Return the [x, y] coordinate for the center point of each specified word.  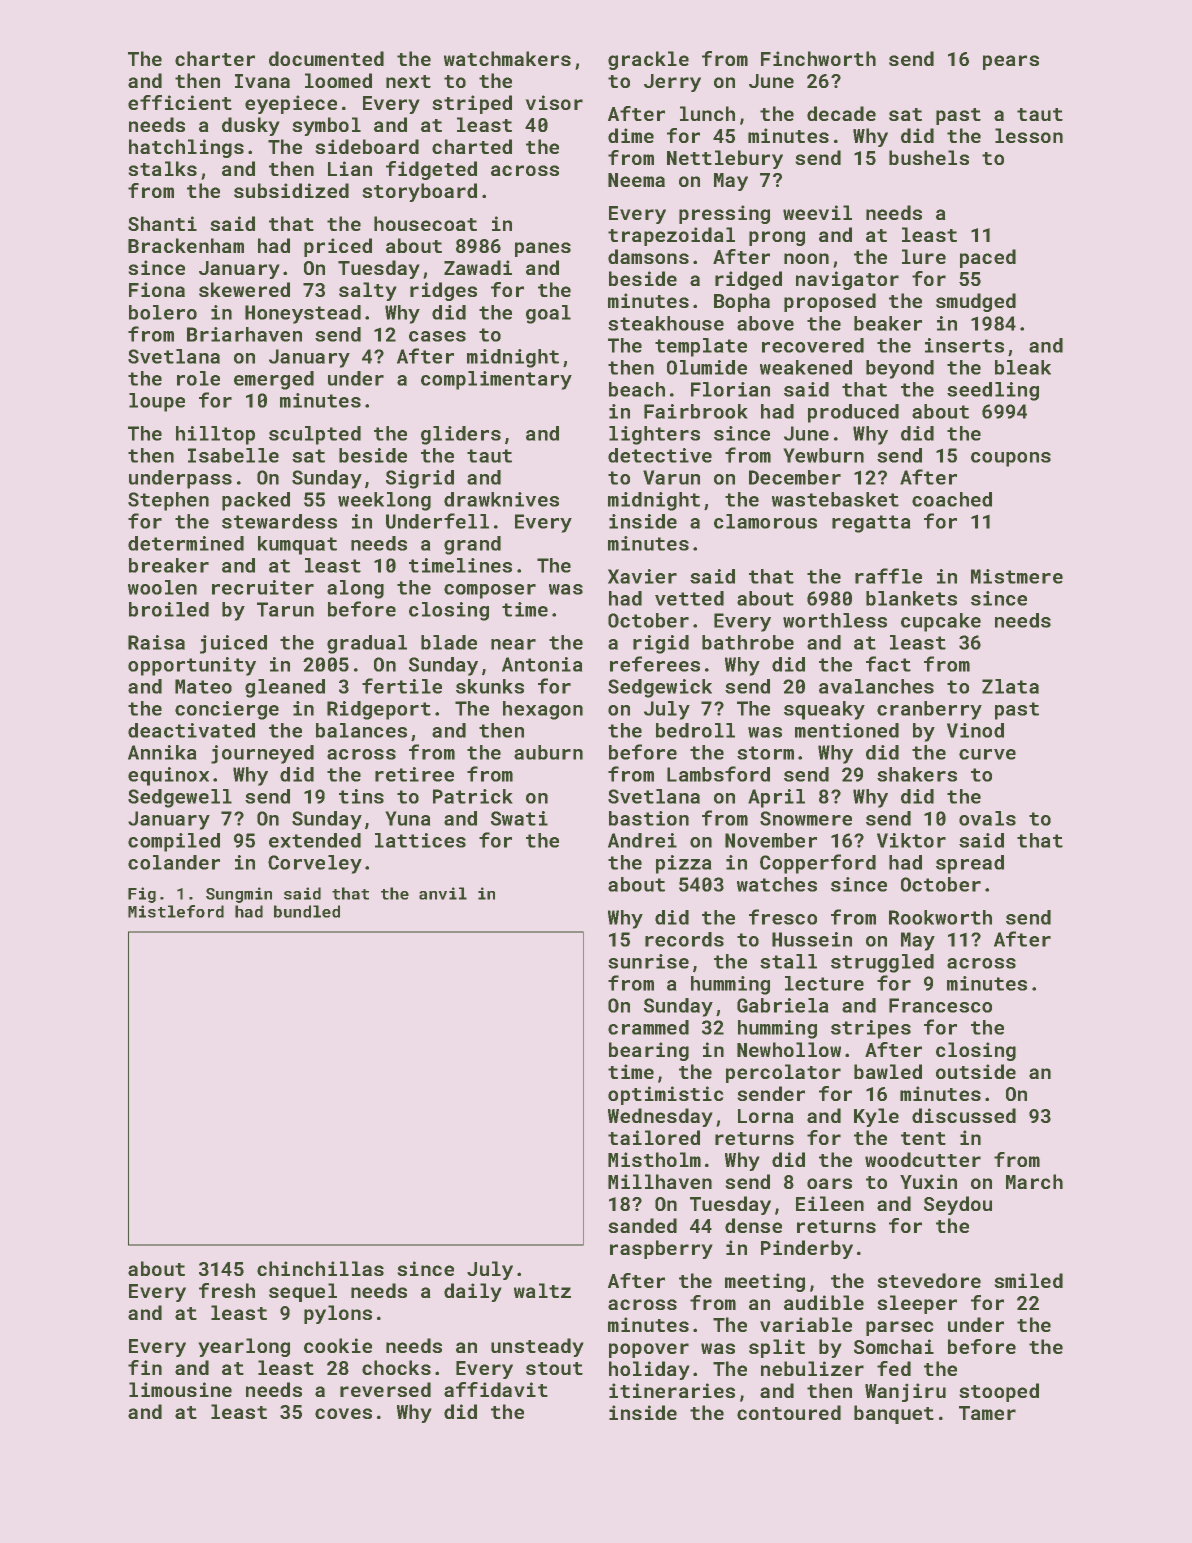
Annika [162, 752]
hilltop [215, 435]
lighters [654, 435]
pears [1011, 62]
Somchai [894, 1346]
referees [655, 664]
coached [952, 499]
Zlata [1010, 686]
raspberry [661, 1249]
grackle [648, 60]
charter [215, 58]
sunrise [648, 961]
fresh [227, 1290]
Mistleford [176, 911]
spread [970, 864]
